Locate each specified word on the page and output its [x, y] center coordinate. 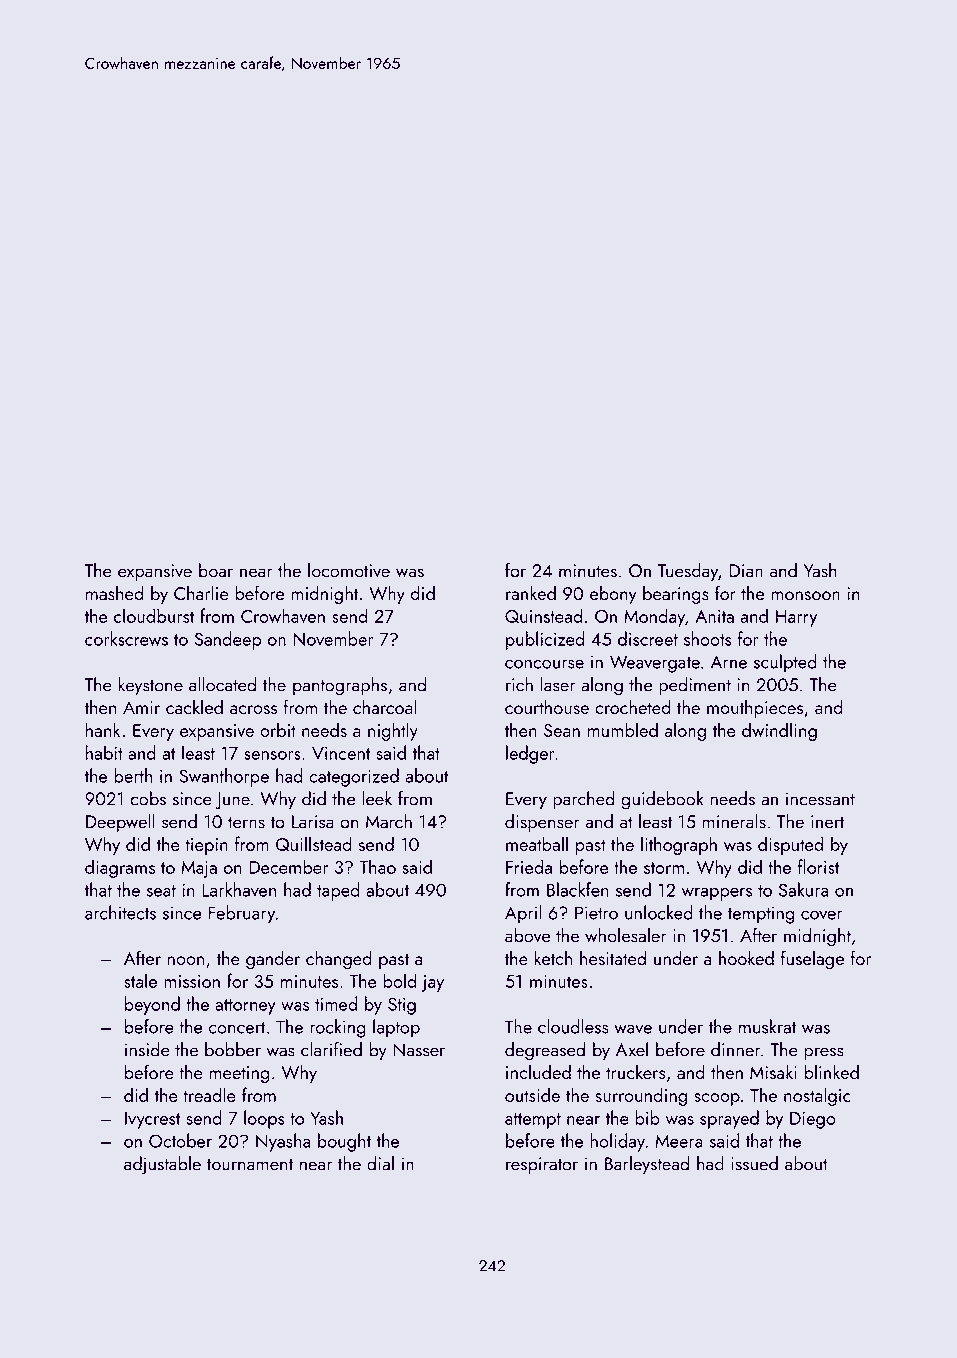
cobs [148, 798]
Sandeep [228, 640]
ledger [530, 754]
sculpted [785, 663]
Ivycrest [152, 1120]
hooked [746, 957]
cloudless [573, 1026]
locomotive [349, 570]
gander [273, 959]
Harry [796, 618]
